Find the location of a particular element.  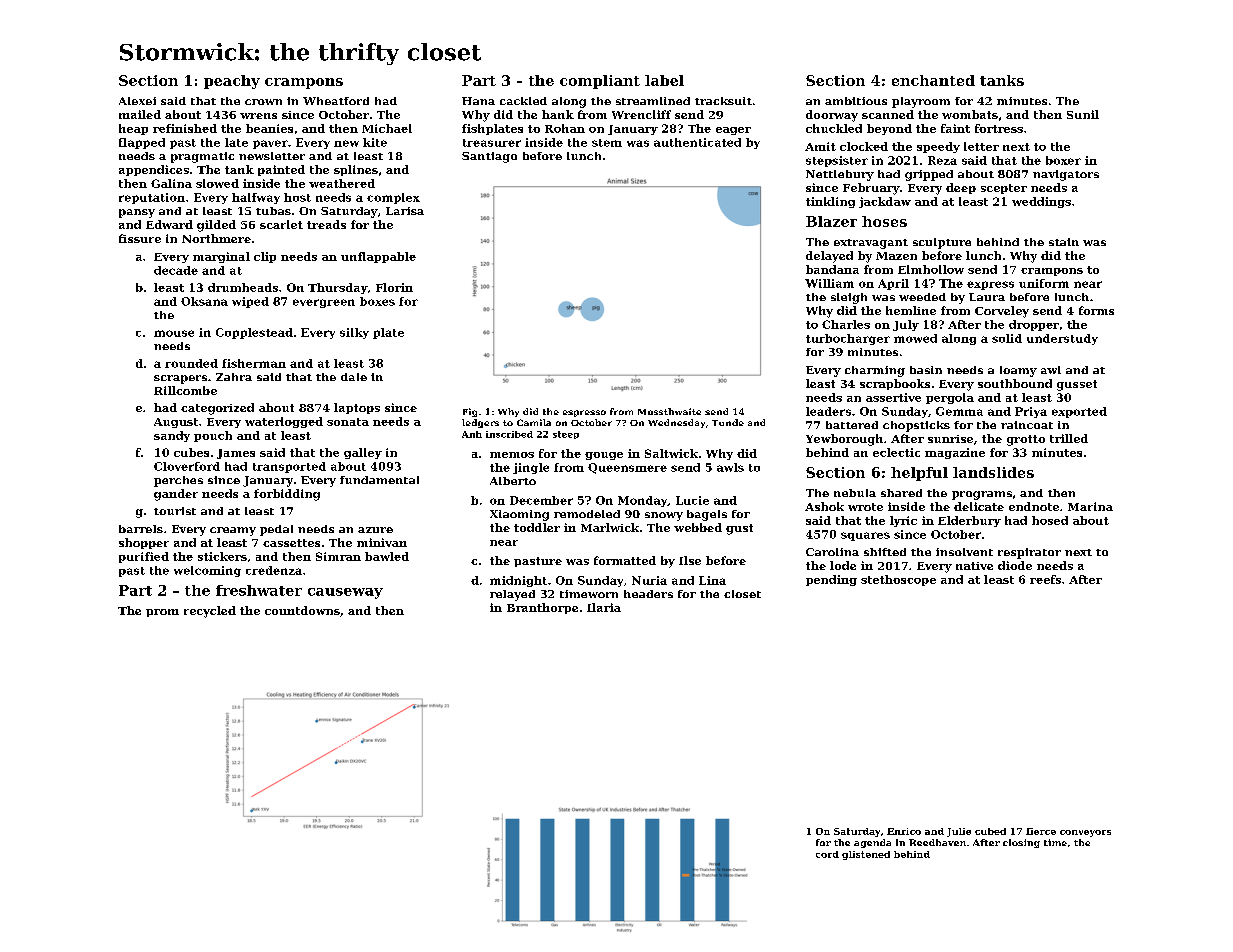

sonata is located at coordinates (348, 422).
